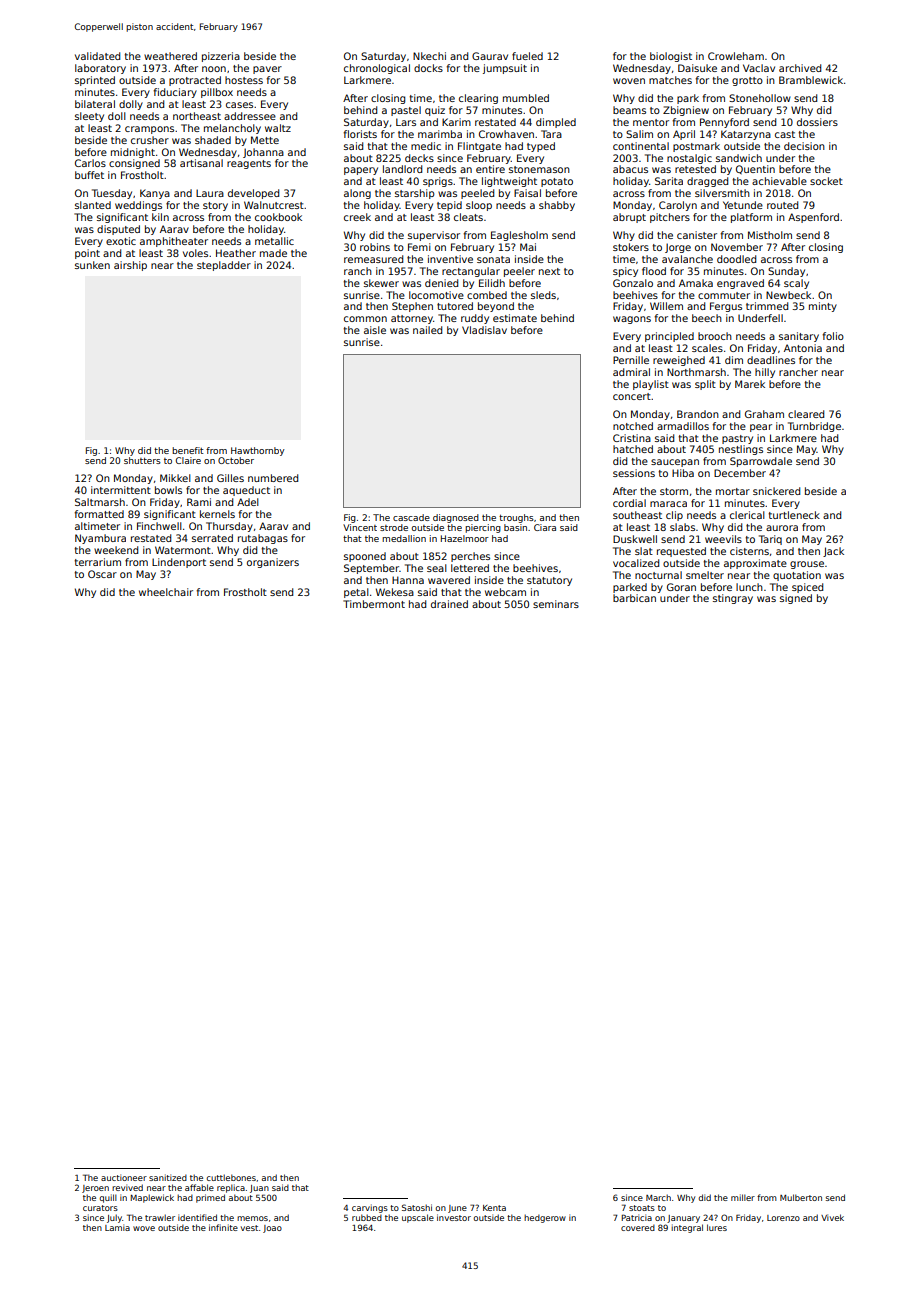 The width and height of the screenshot is (924, 1308). Describe the element at coordinates (427, 330) in the screenshot. I see `nailed` at that location.
